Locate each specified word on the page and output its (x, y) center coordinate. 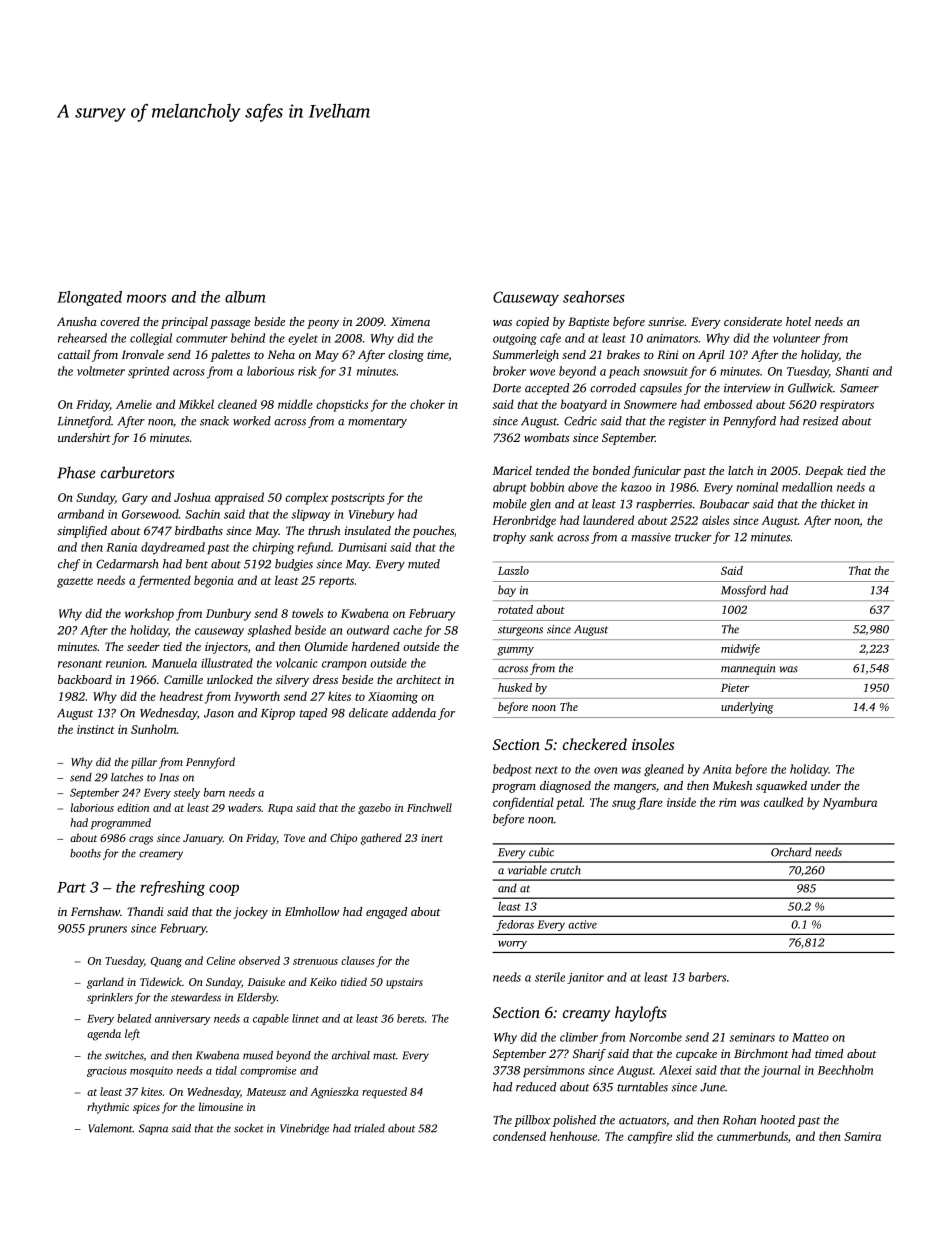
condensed (519, 1136)
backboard (85, 679)
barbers (707, 977)
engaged (386, 913)
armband (81, 514)
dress (325, 679)
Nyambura (850, 803)
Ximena (410, 321)
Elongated (89, 298)
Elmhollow (312, 911)
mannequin (748, 669)
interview (747, 388)
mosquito (151, 1072)
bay (507, 591)
